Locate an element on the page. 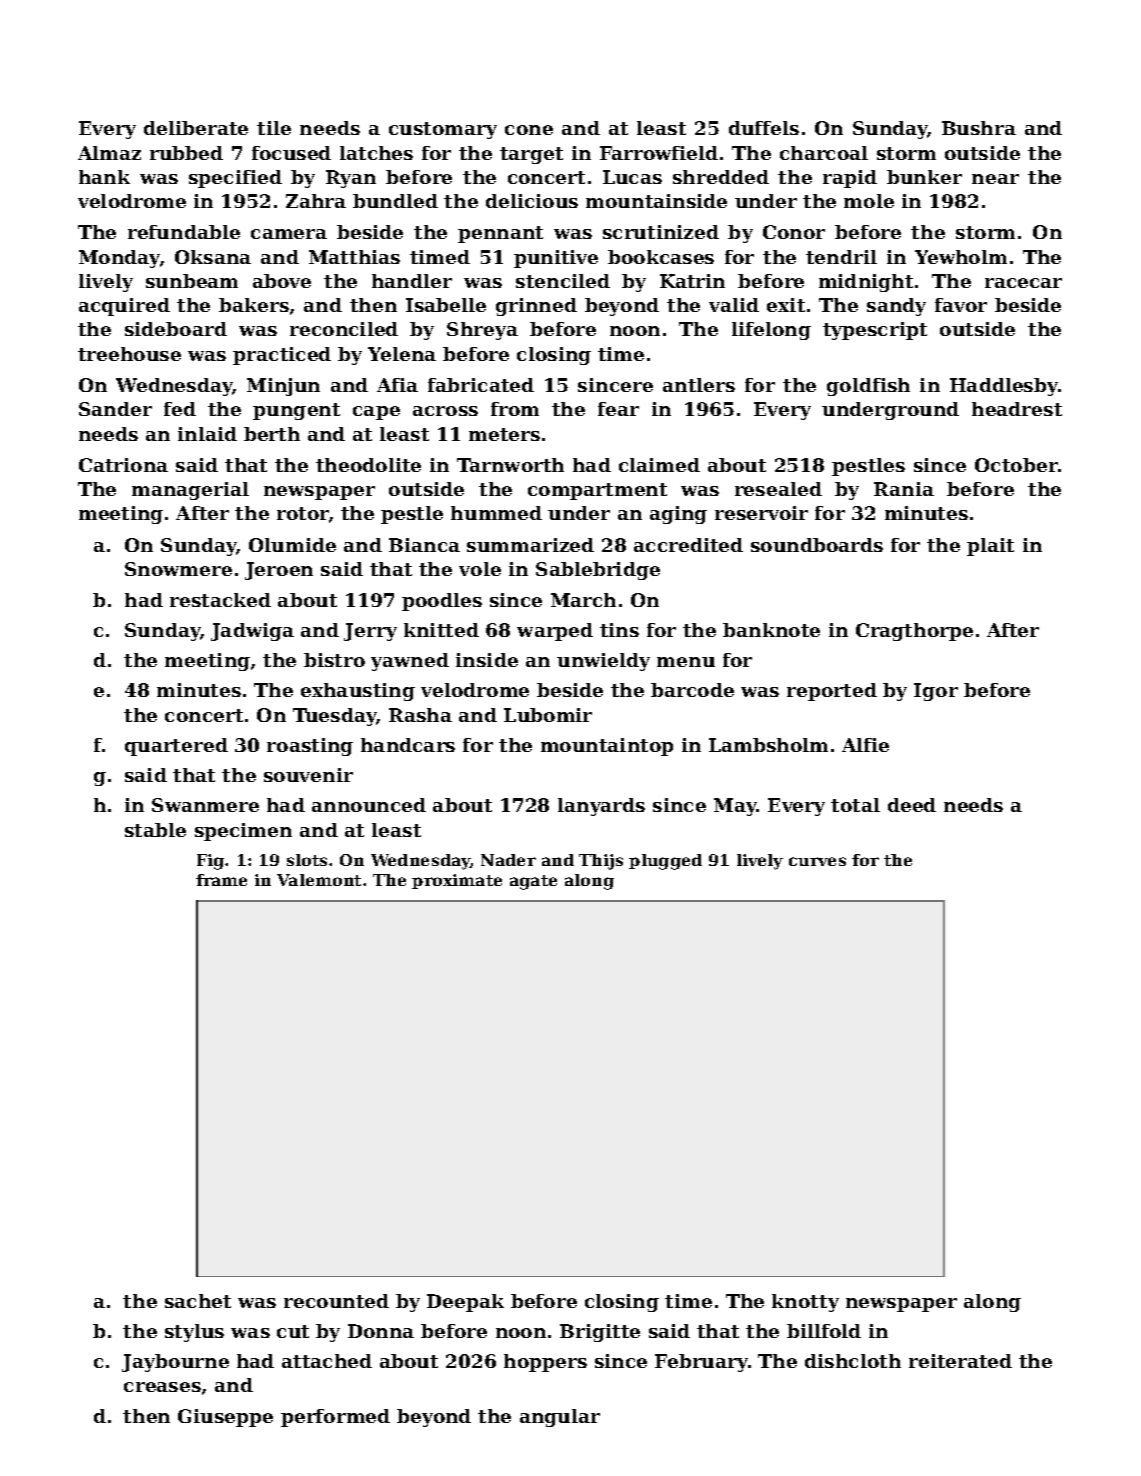 The height and width of the image is (1476, 1141). reiterated is located at coordinates (960, 1361).
